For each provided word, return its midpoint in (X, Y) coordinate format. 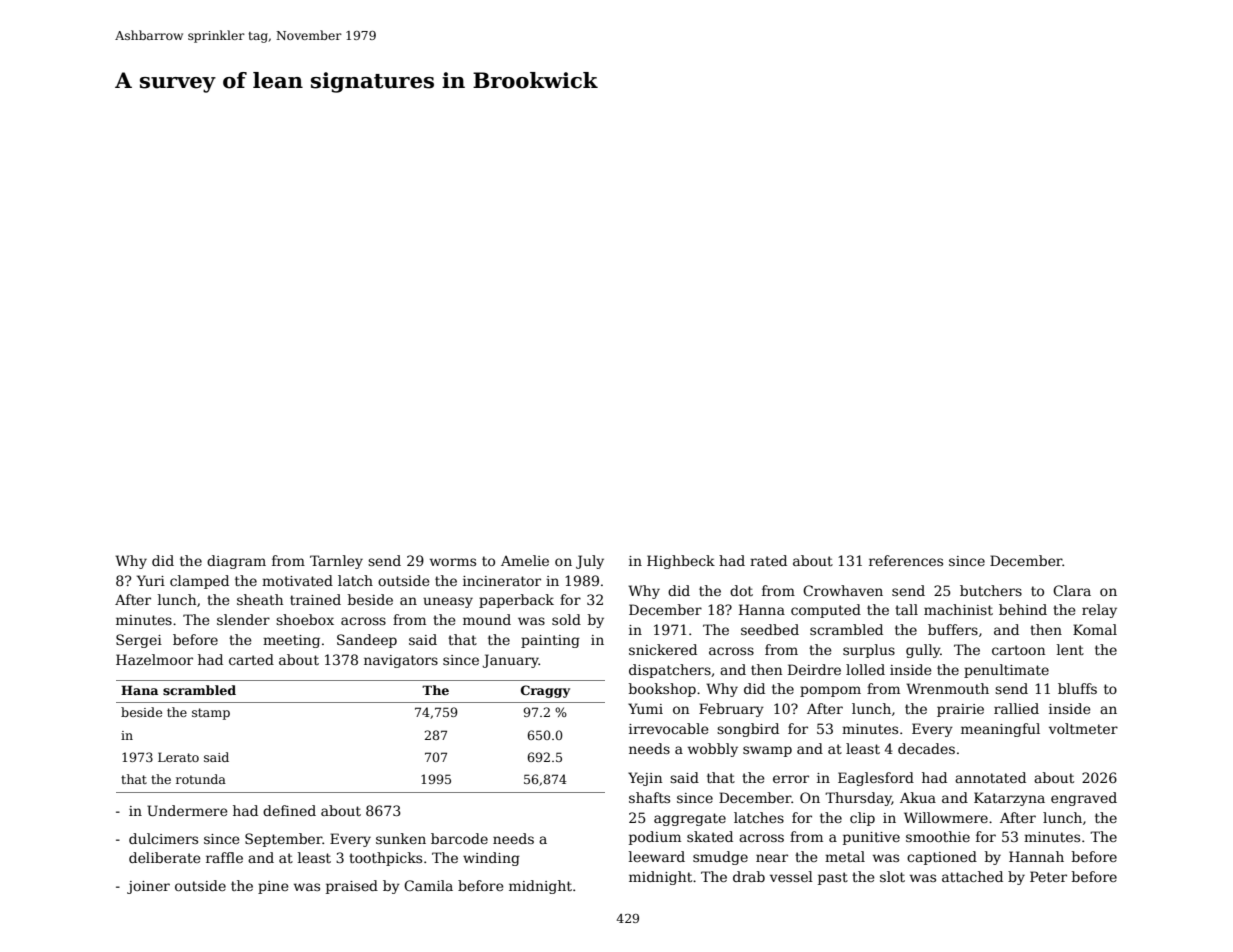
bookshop (662, 690)
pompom (830, 691)
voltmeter (1083, 728)
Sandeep (367, 641)
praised (352, 887)
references (906, 560)
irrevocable (669, 728)
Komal (1095, 629)
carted (251, 659)
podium (655, 838)
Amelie (525, 560)
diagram (236, 562)
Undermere (187, 810)
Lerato (178, 757)
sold (566, 619)
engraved (1084, 799)
